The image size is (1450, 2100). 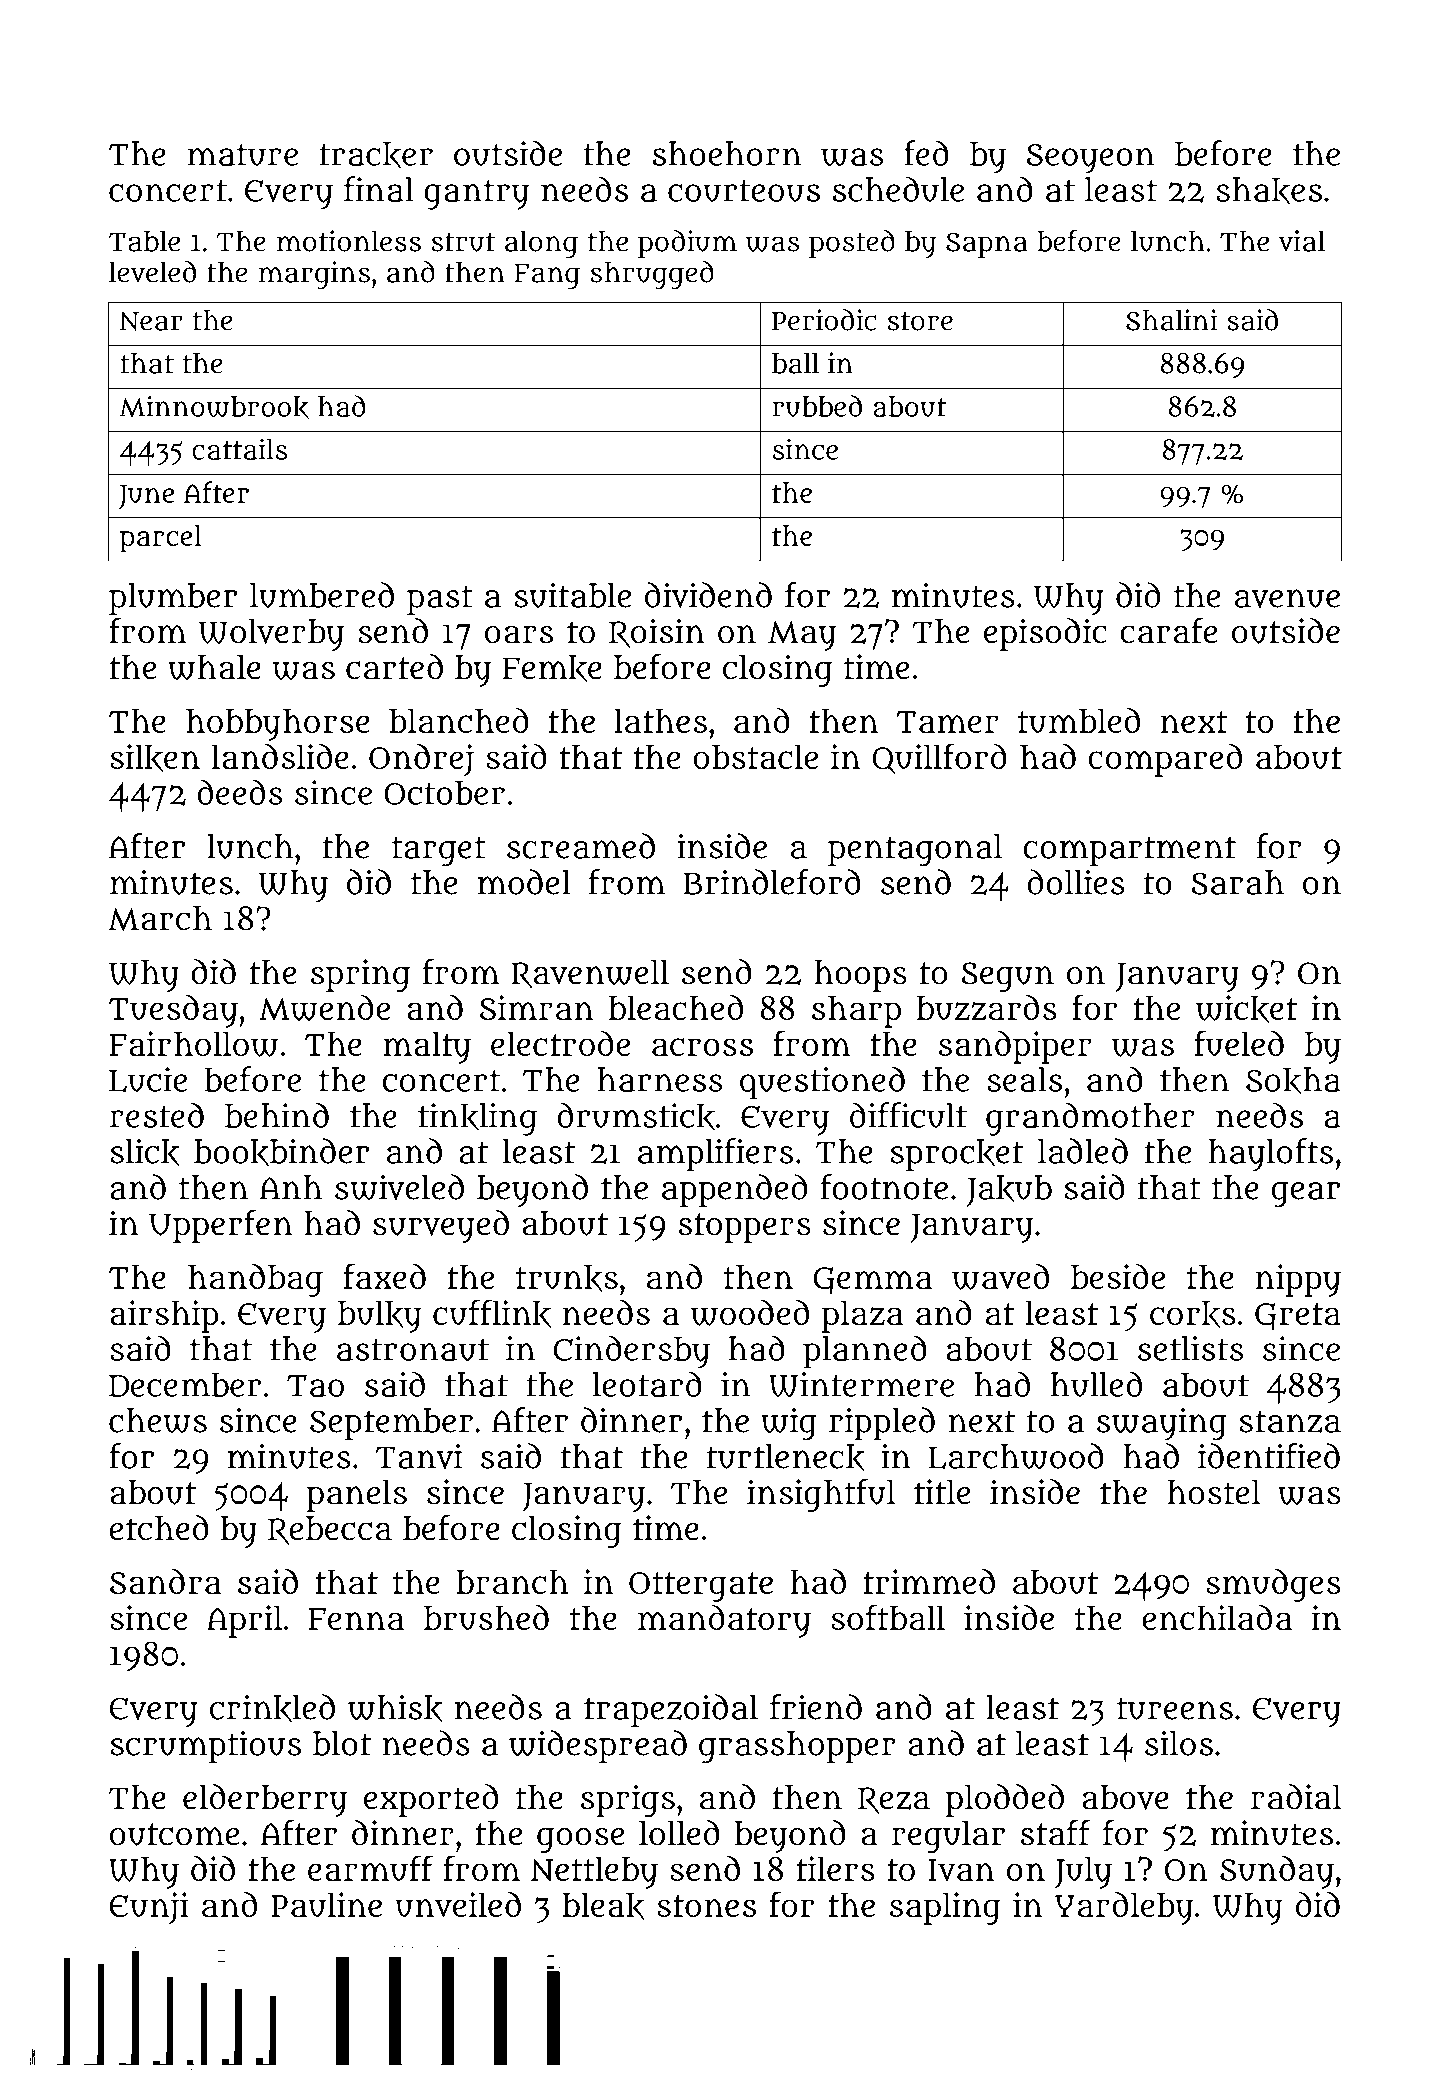 I want to click on trunks, so click(x=567, y=1278).
